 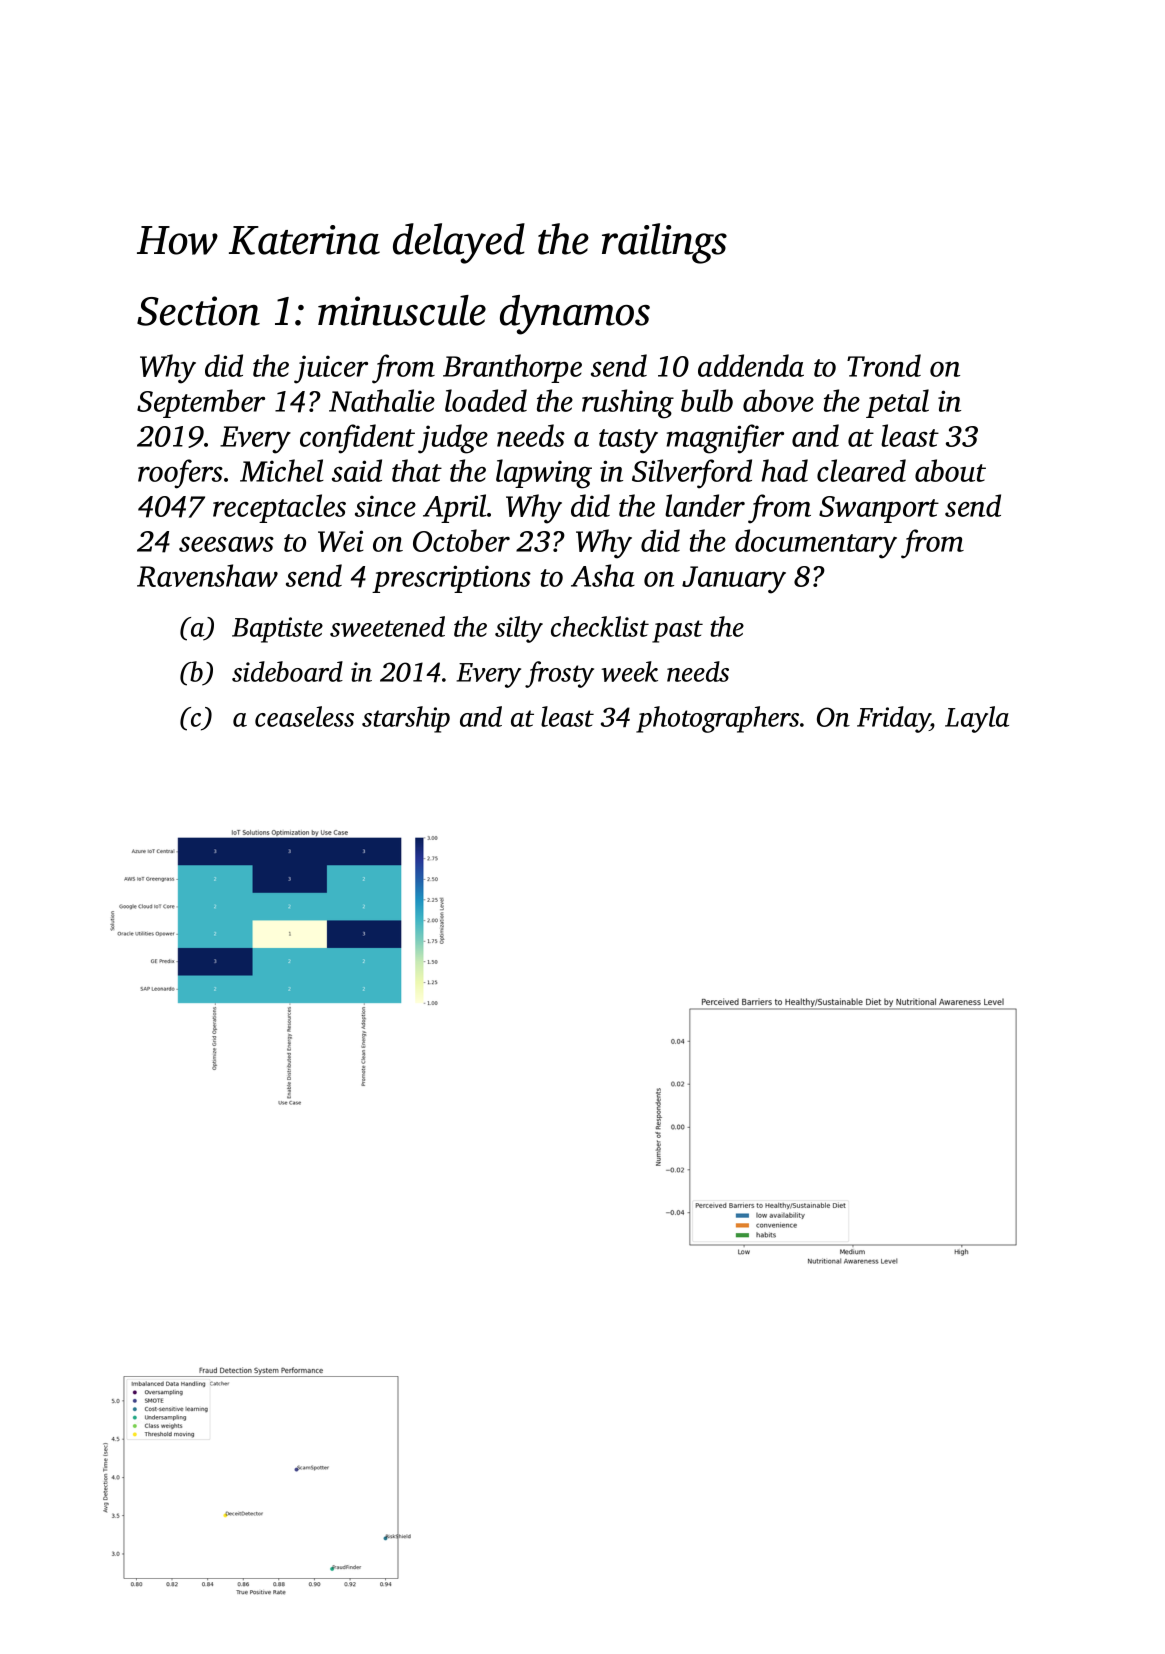 What do you see at coordinates (304, 716) in the screenshot?
I see `ceaseless` at bounding box center [304, 716].
